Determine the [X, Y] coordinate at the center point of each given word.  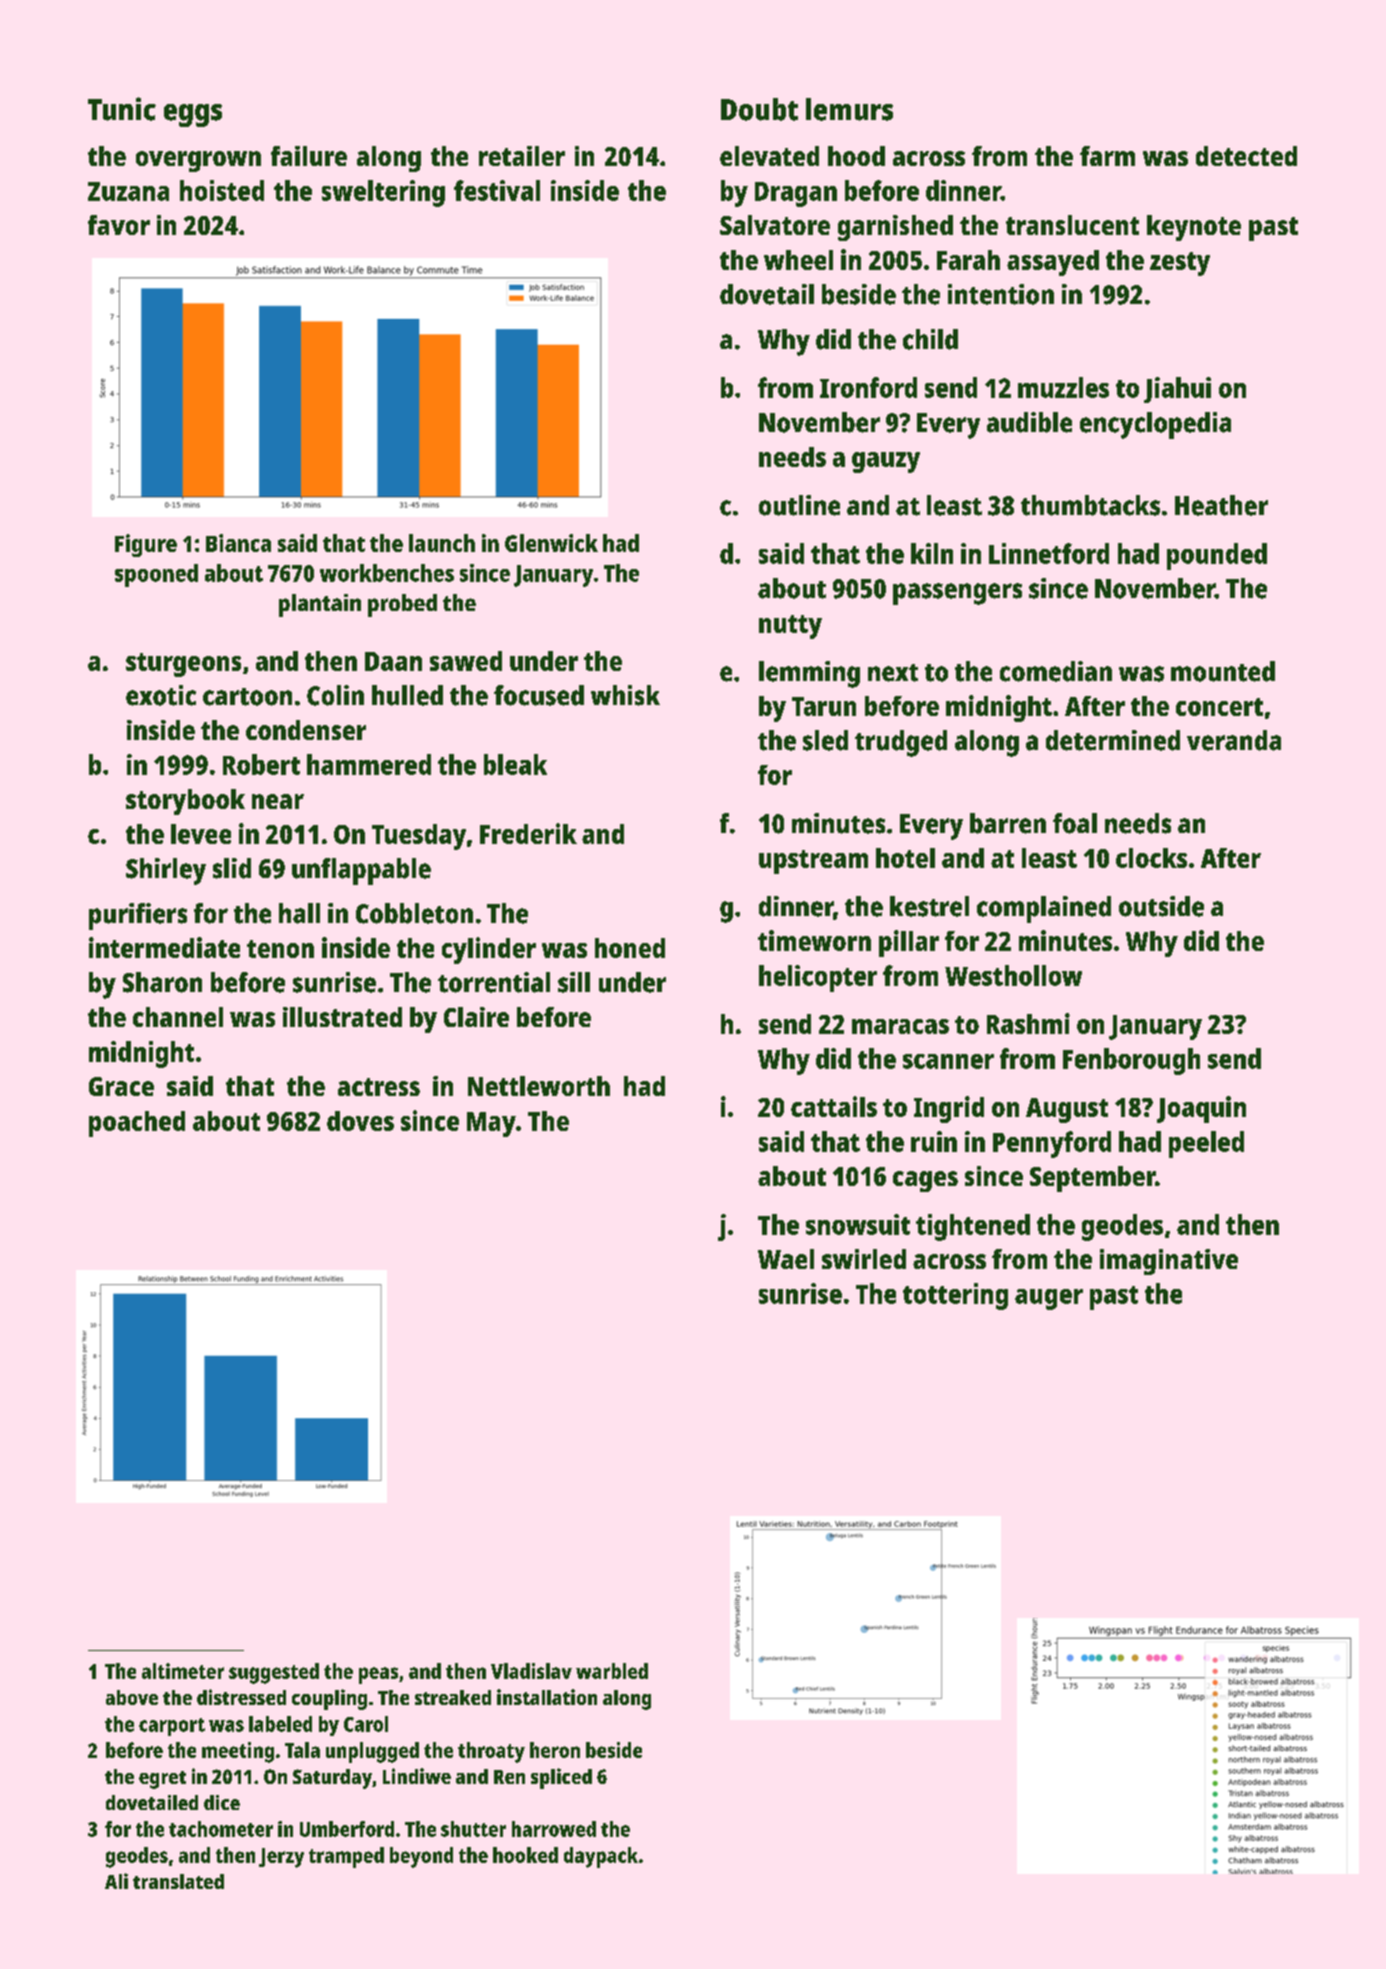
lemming [809, 674]
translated [178, 1881]
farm [1107, 156]
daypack [601, 1857]
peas [378, 1675]
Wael [786, 1259]
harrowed [554, 1829]
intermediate [164, 947]
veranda [1234, 740]
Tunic [122, 109]
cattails [834, 1106]
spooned [156, 575]
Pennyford [1052, 1144]
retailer [522, 156]
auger [1049, 1299]
